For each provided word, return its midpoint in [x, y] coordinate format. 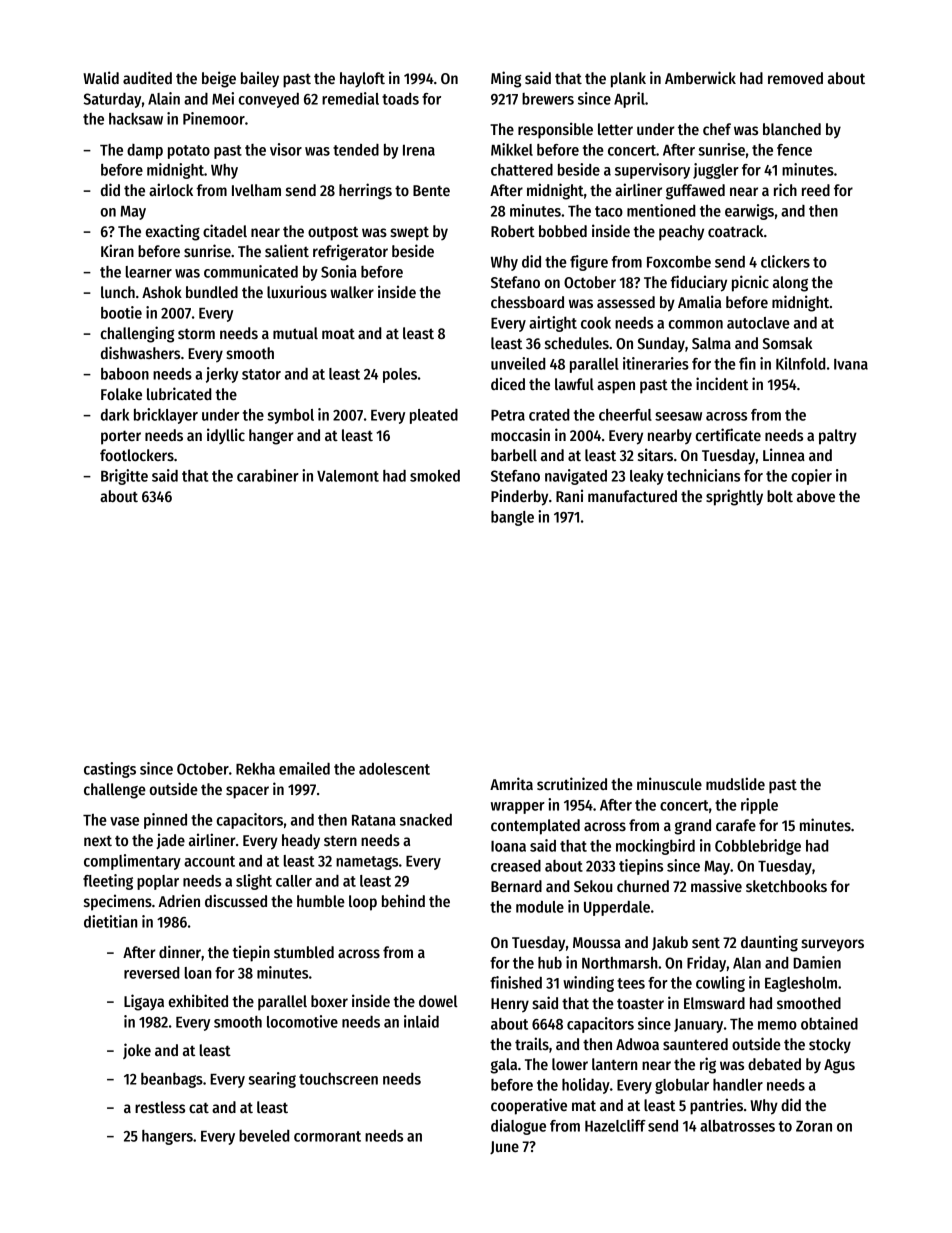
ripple [759, 806]
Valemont [348, 476]
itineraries [656, 363]
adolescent [394, 769]
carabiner [268, 475]
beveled [264, 1136]
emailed [304, 768]
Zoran [814, 1126]
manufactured [632, 496]
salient [287, 250]
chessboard [527, 302]
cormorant [327, 1136]
